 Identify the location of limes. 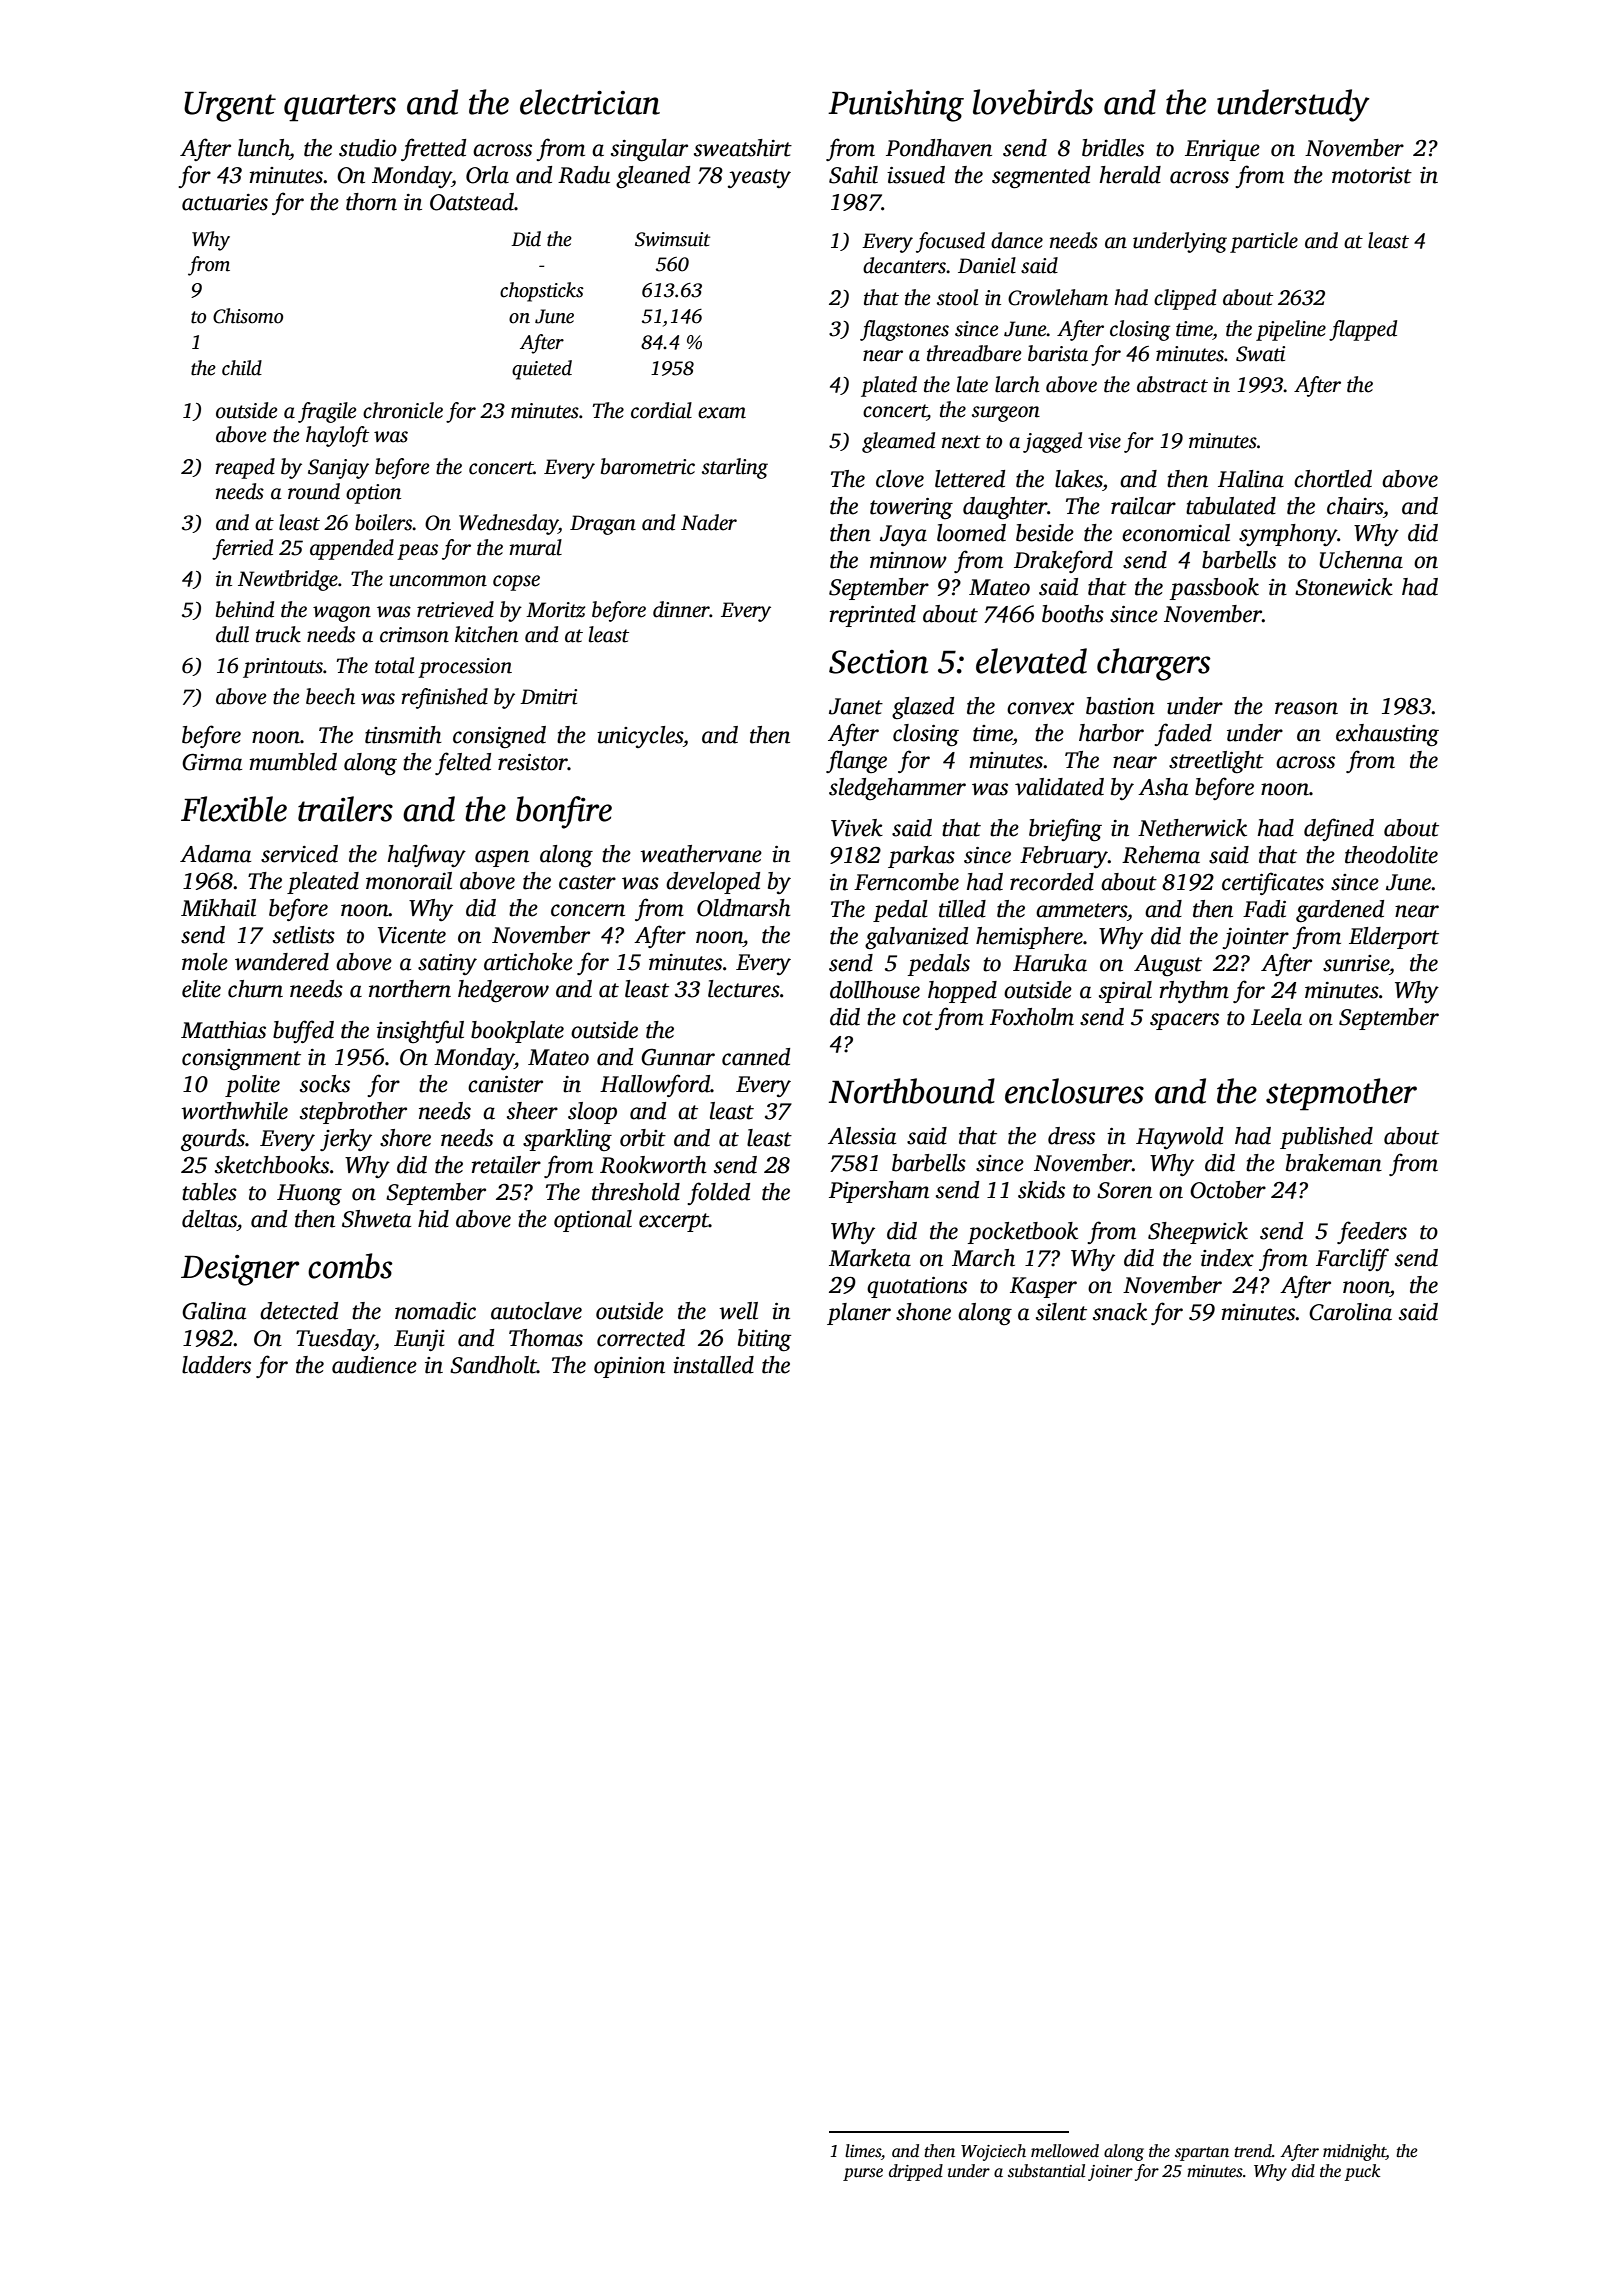
(863, 2151).
